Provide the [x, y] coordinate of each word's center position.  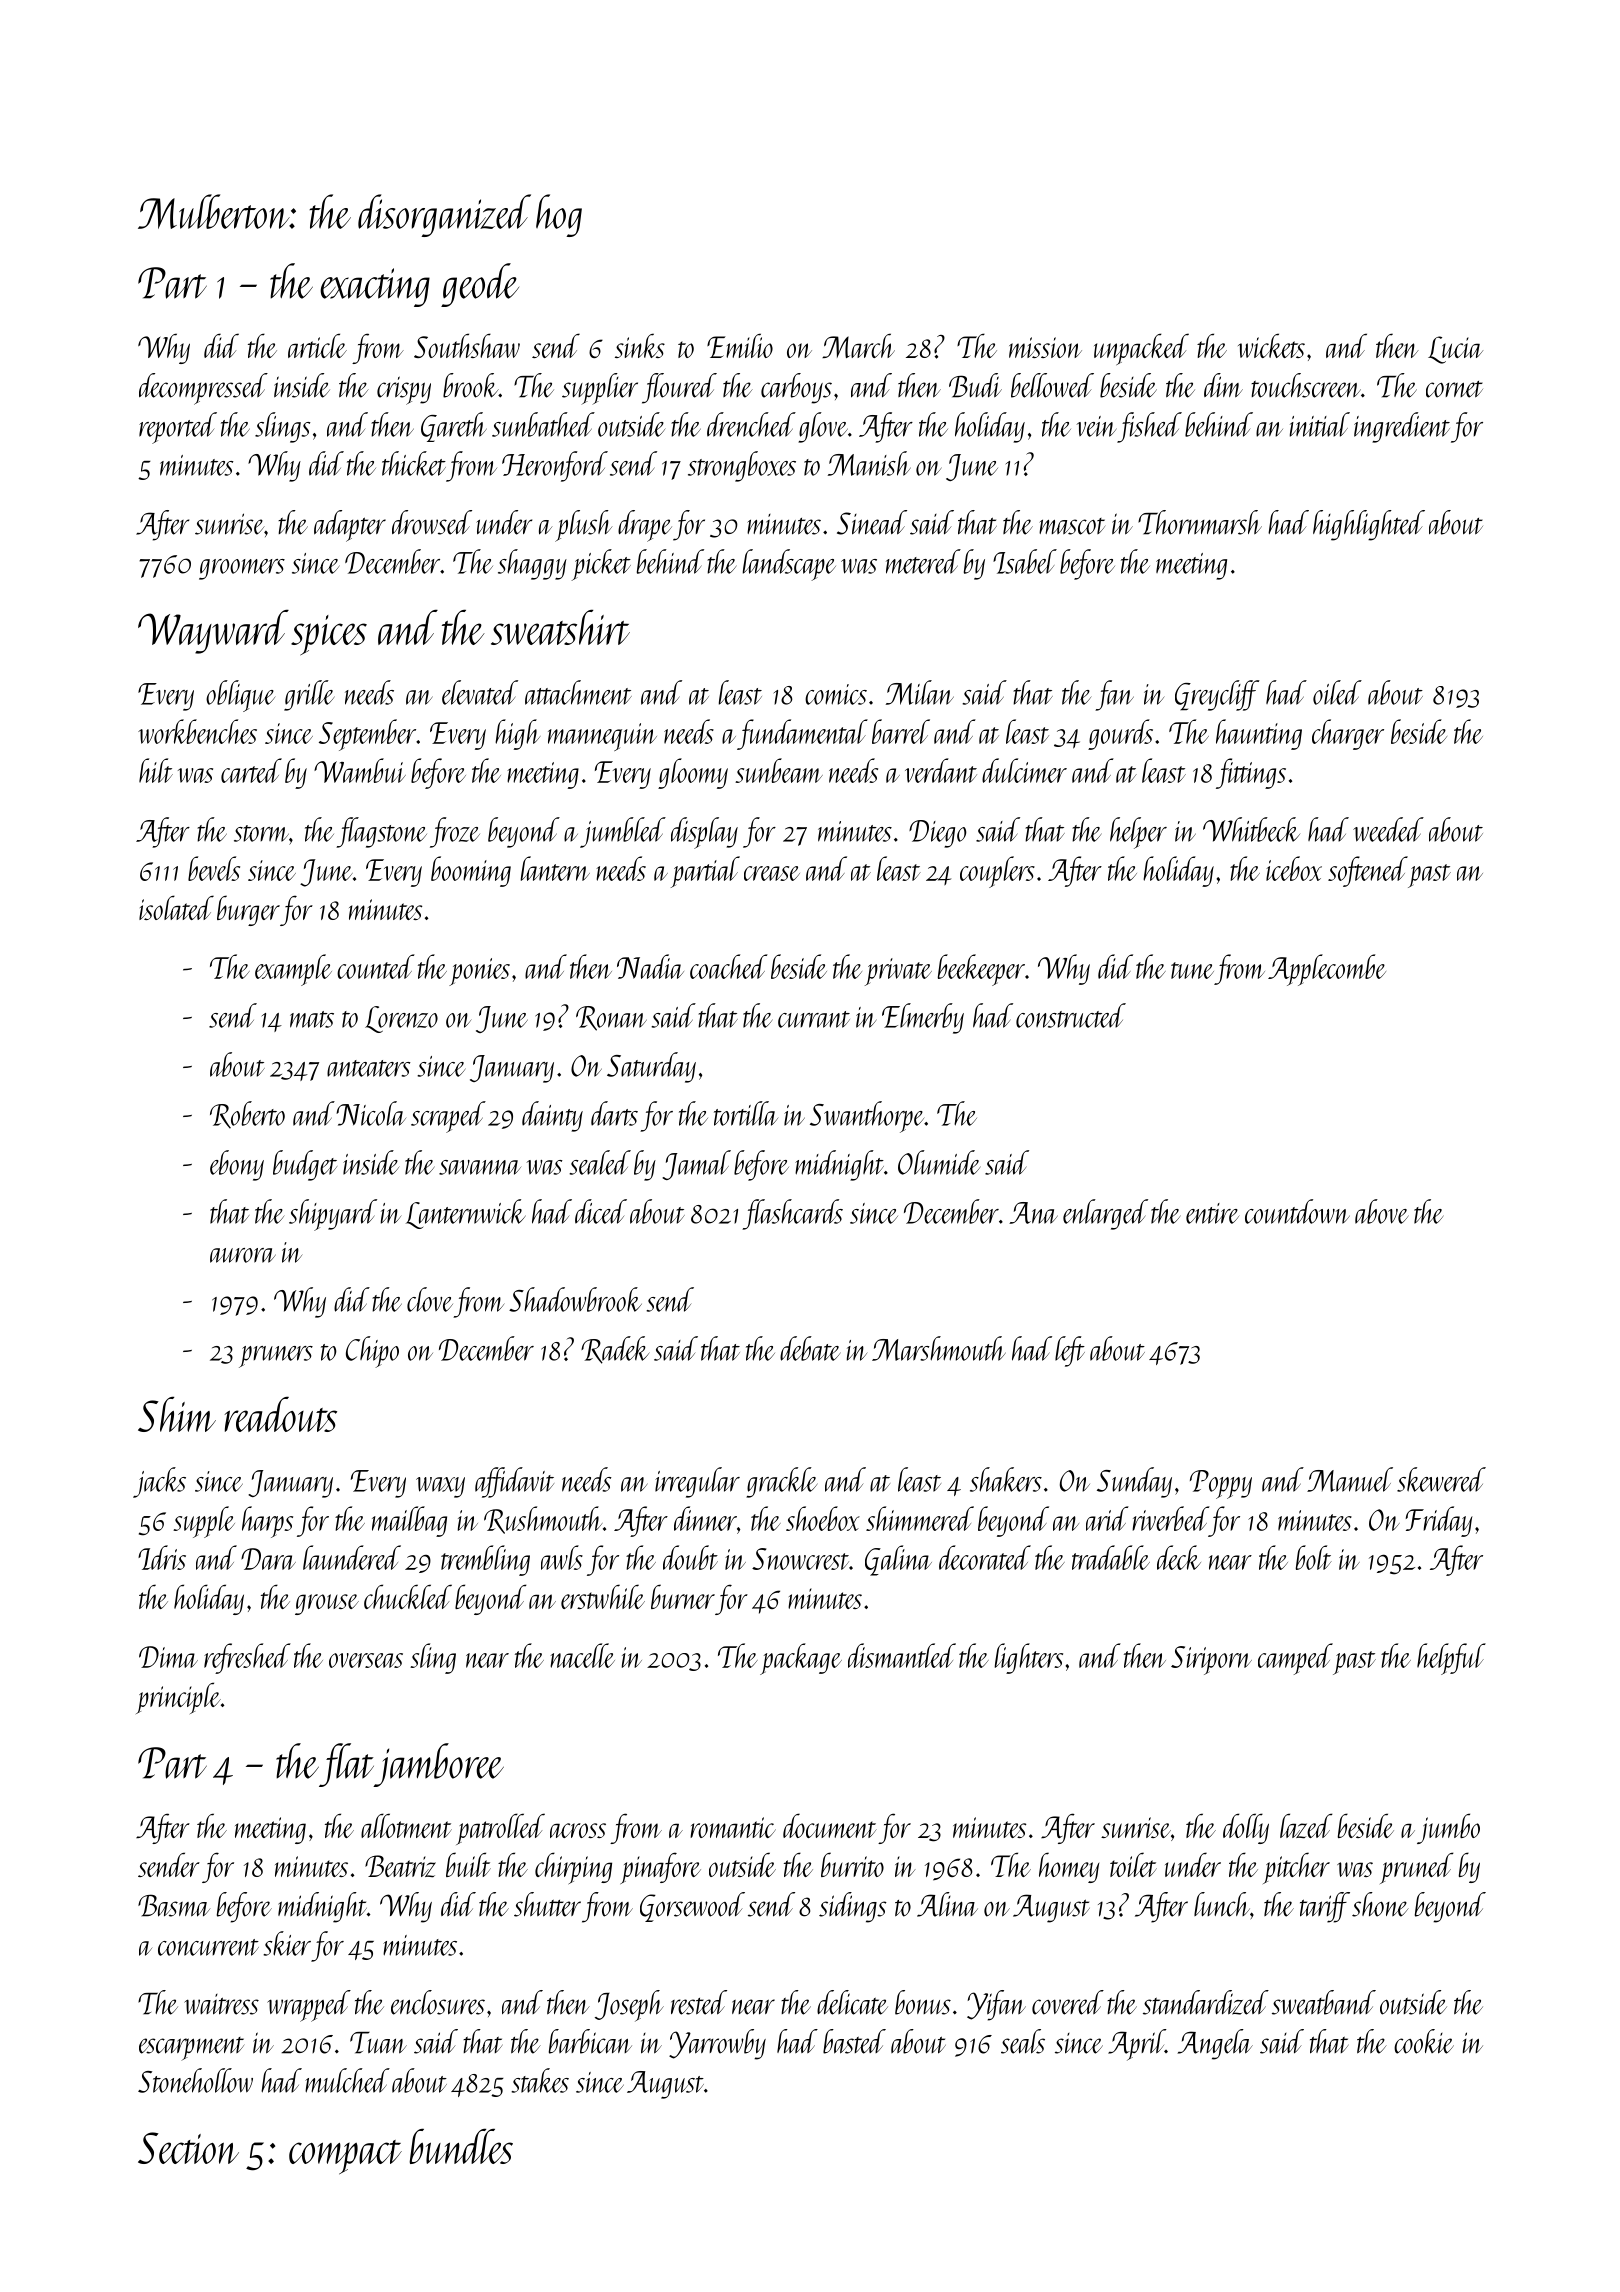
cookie [1424, 2041]
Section [188, 2148]
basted [854, 2041]
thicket [414, 463]
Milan [920, 692]
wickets [1271, 345]
